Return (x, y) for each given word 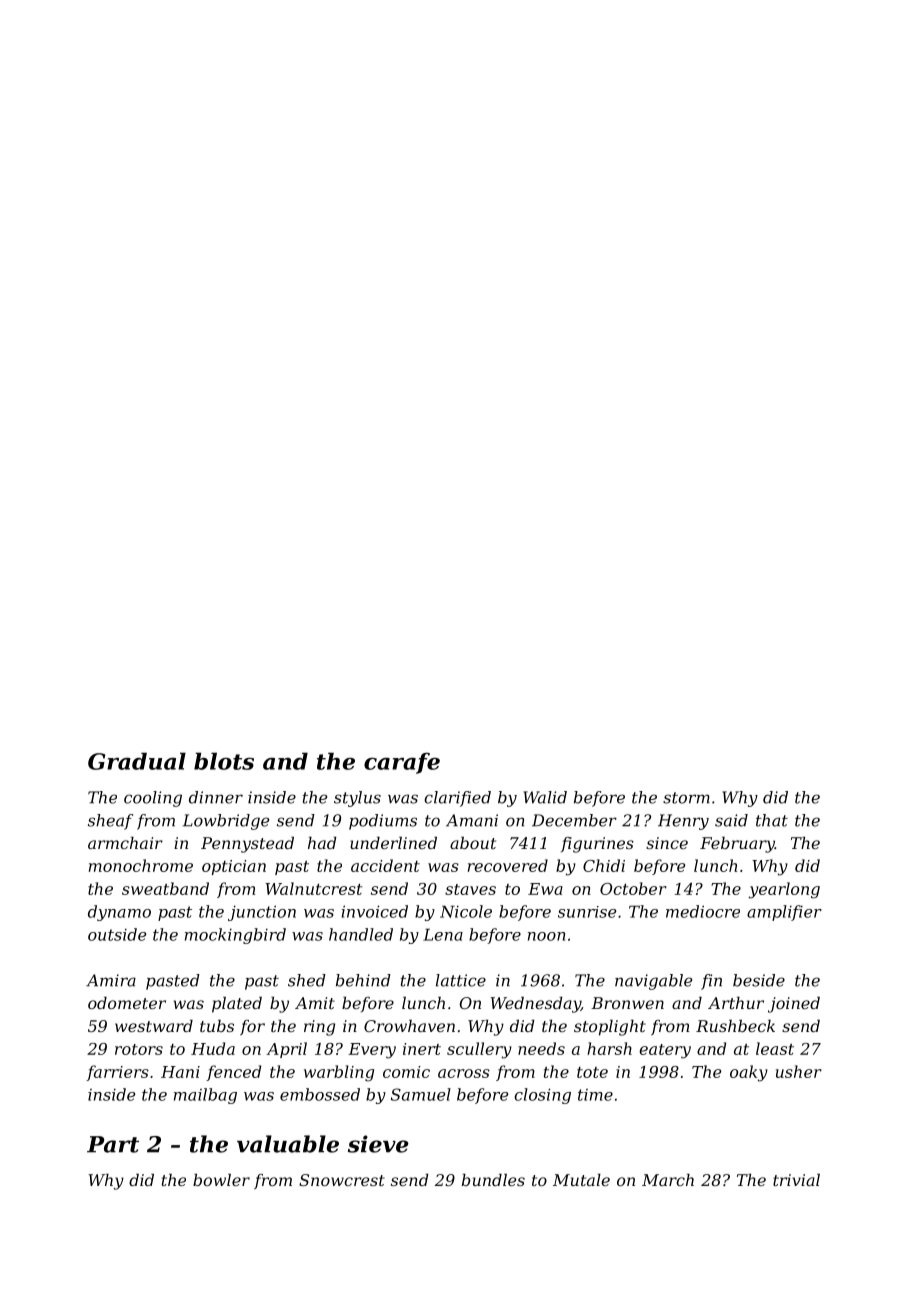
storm (686, 798)
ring (319, 1028)
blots (224, 761)
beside (759, 980)
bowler (221, 1180)
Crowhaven (409, 1026)
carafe (402, 763)
